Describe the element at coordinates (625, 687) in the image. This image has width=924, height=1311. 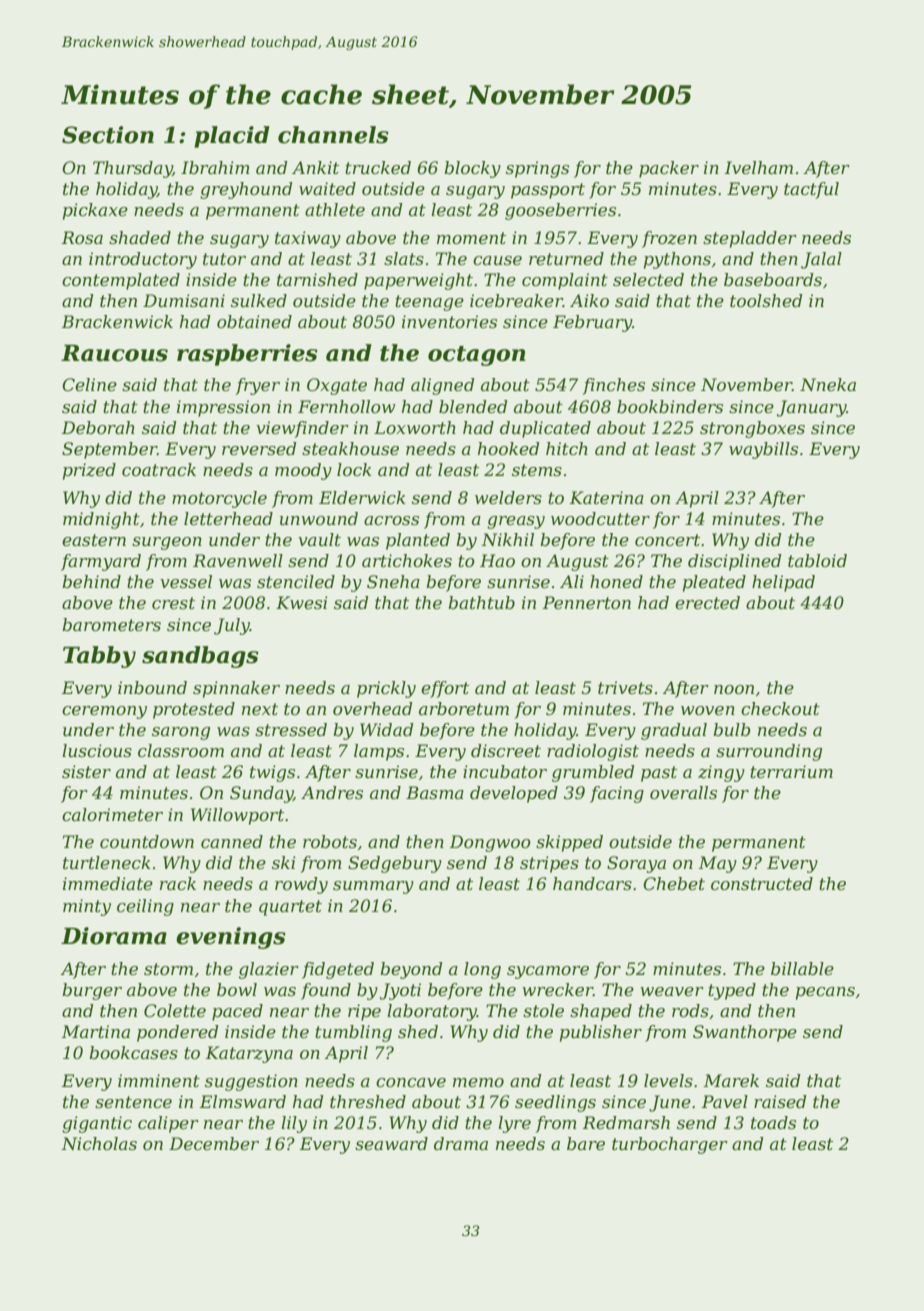
I see `trivets` at that location.
